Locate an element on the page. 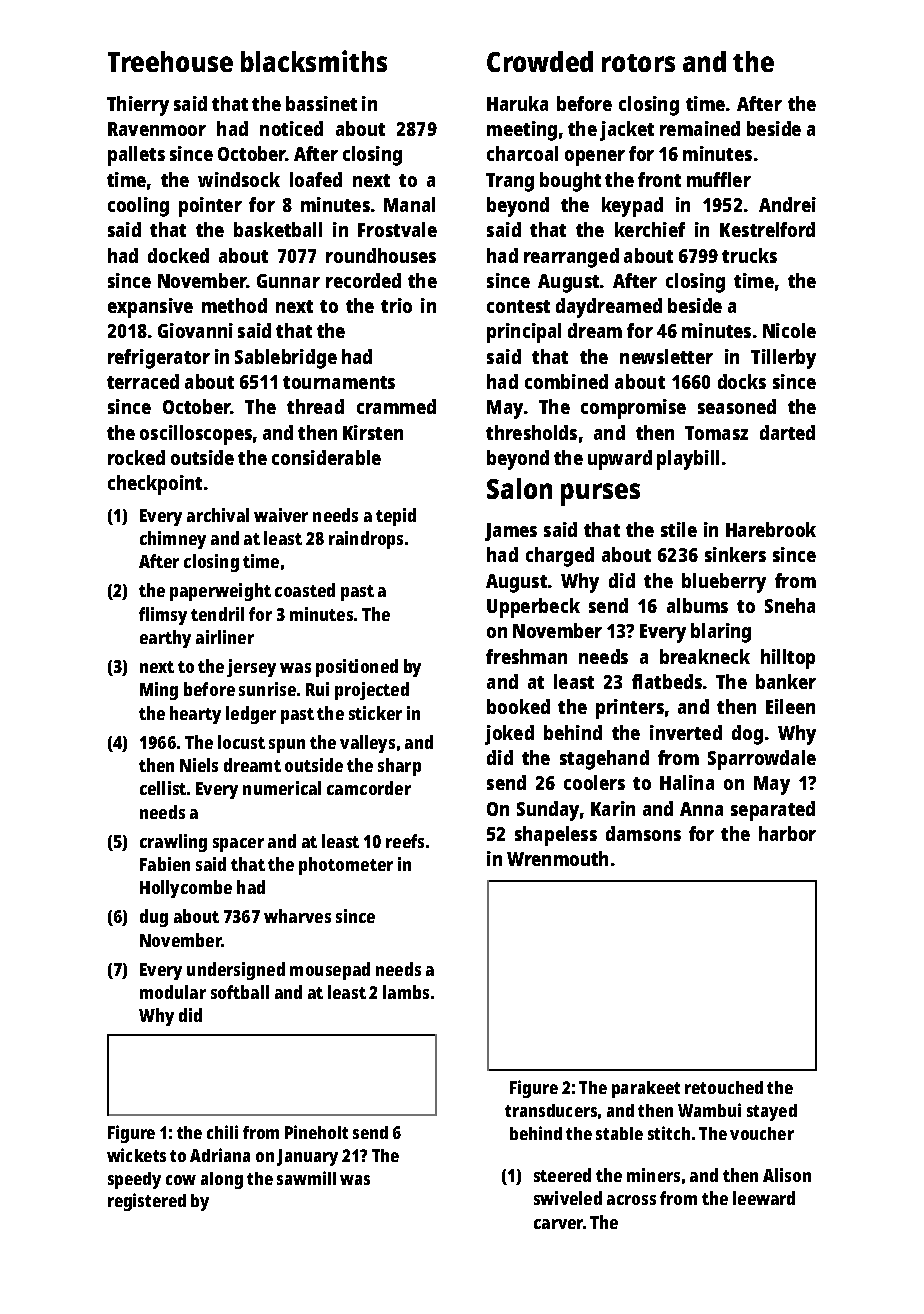 The width and height of the page is (924, 1314). chimney is located at coordinates (173, 540).
